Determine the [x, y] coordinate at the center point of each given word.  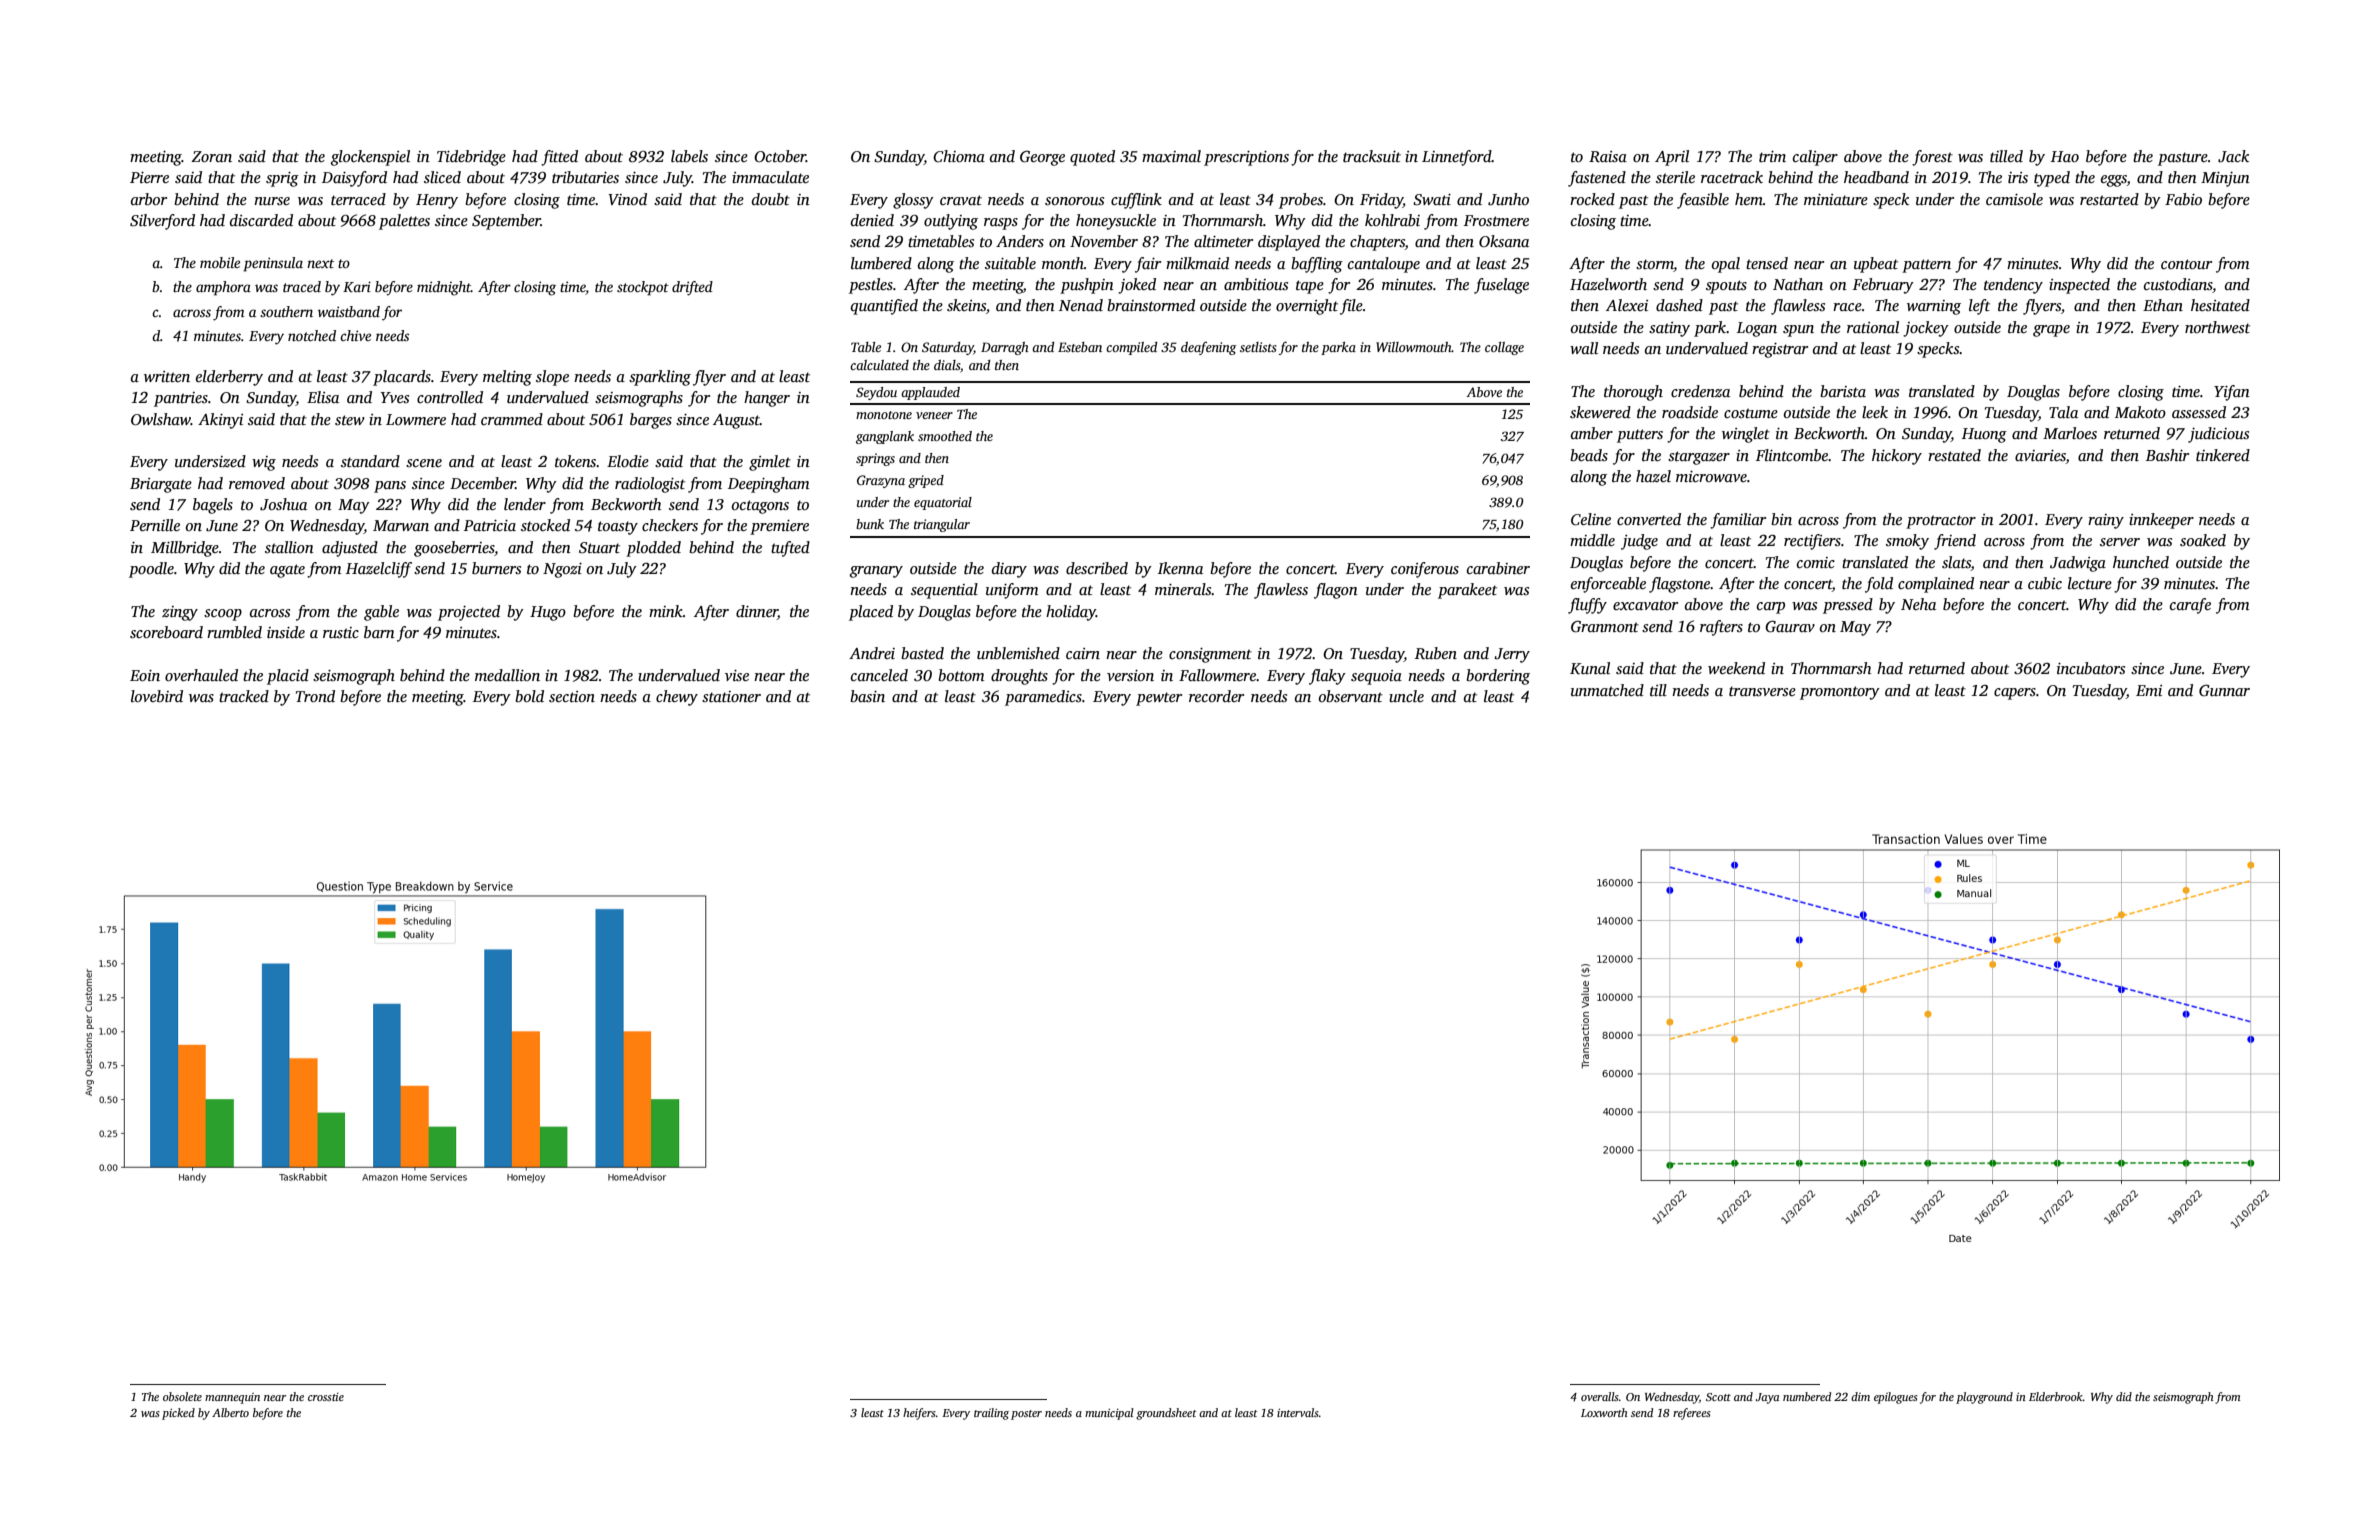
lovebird [157, 696]
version [1130, 676]
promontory [1840, 693]
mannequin [232, 1398]
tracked [244, 696]
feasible [1703, 201]
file [1351, 307]
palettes [404, 222]
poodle [151, 570]
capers [2015, 694]
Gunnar [2224, 690]
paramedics [1043, 698]
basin [867, 696]
